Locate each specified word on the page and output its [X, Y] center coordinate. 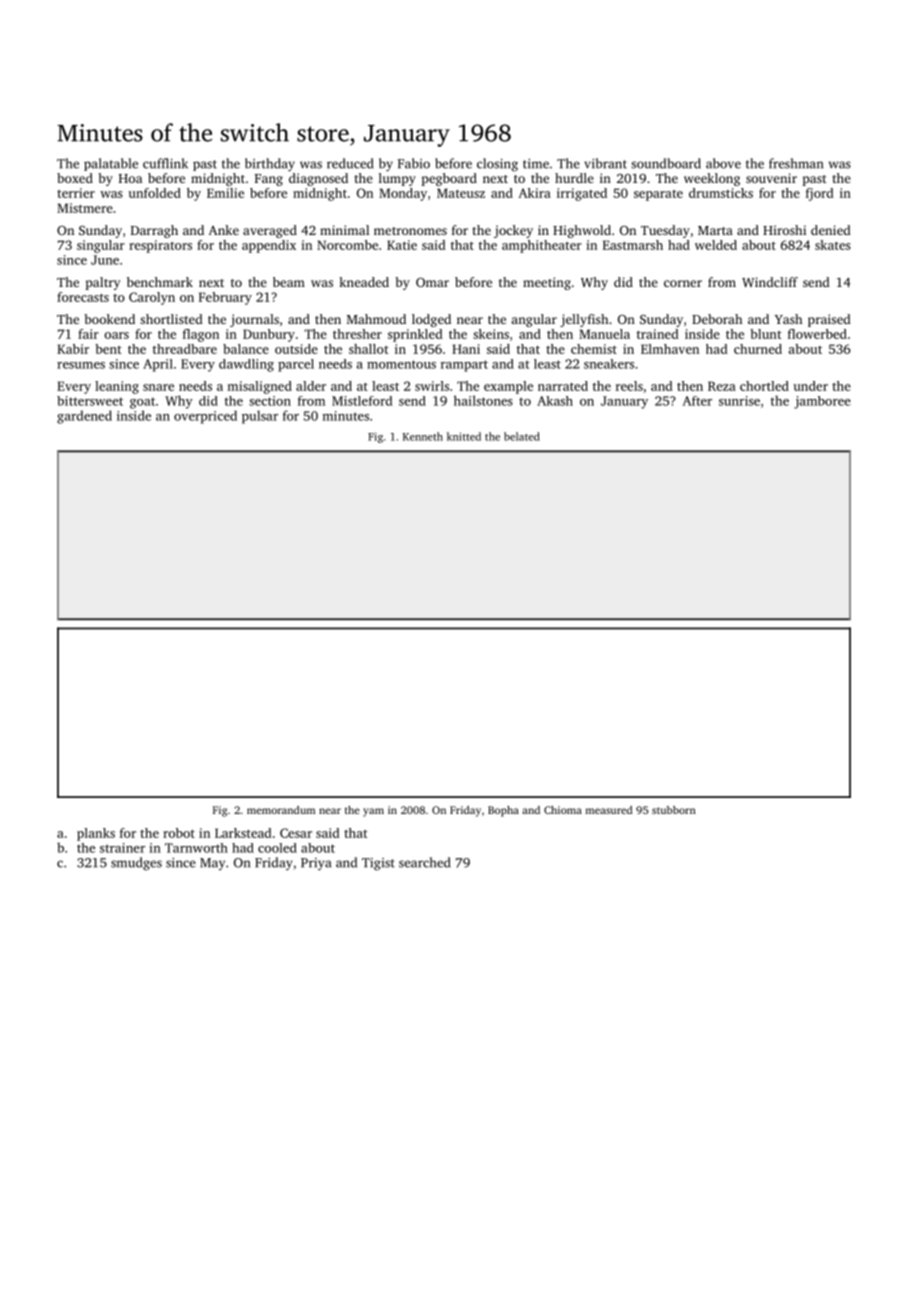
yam [373, 812]
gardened [84, 417]
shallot [369, 349]
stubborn [674, 810]
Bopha [503, 811]
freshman [796, 163]
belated [522, 436]
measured [609, 810]
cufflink [165, 163]
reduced [350, 163]
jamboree [822, 402]
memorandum [281, 810]
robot [179, 833]
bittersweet [90, 401]
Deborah [717, 319]
